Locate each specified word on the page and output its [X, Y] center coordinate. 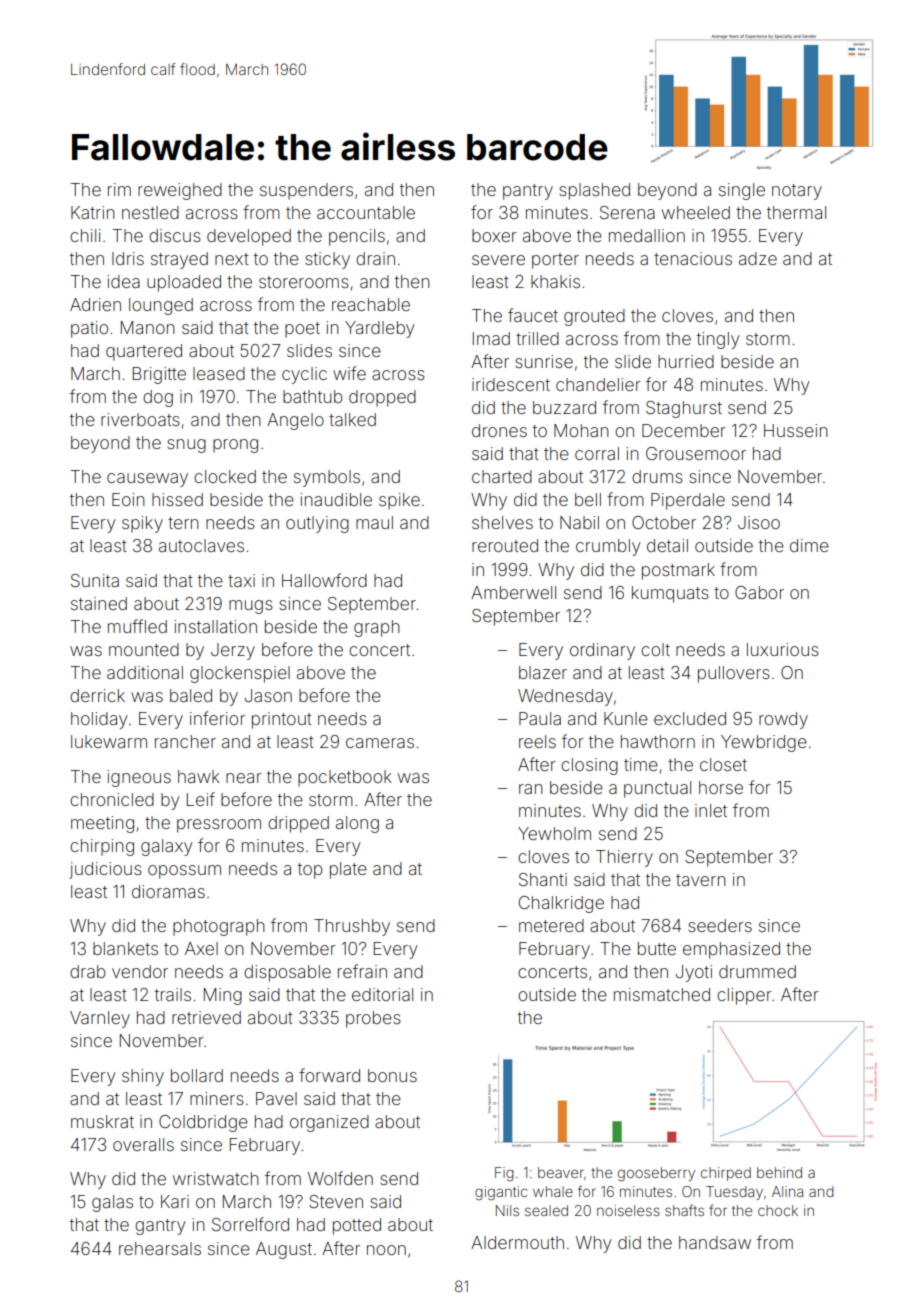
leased [219, 373]
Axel [201, 948]
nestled [150, 212]
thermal [796, 212]
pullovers [734, 674]
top [310, 871]
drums [657, 476]
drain [375, 258]
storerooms [304, 282]
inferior [217, 718]
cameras [380, 743]
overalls [143, 1144]
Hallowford [324, 580]
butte [657, 948]
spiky [142, 524]
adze [758, 258]
